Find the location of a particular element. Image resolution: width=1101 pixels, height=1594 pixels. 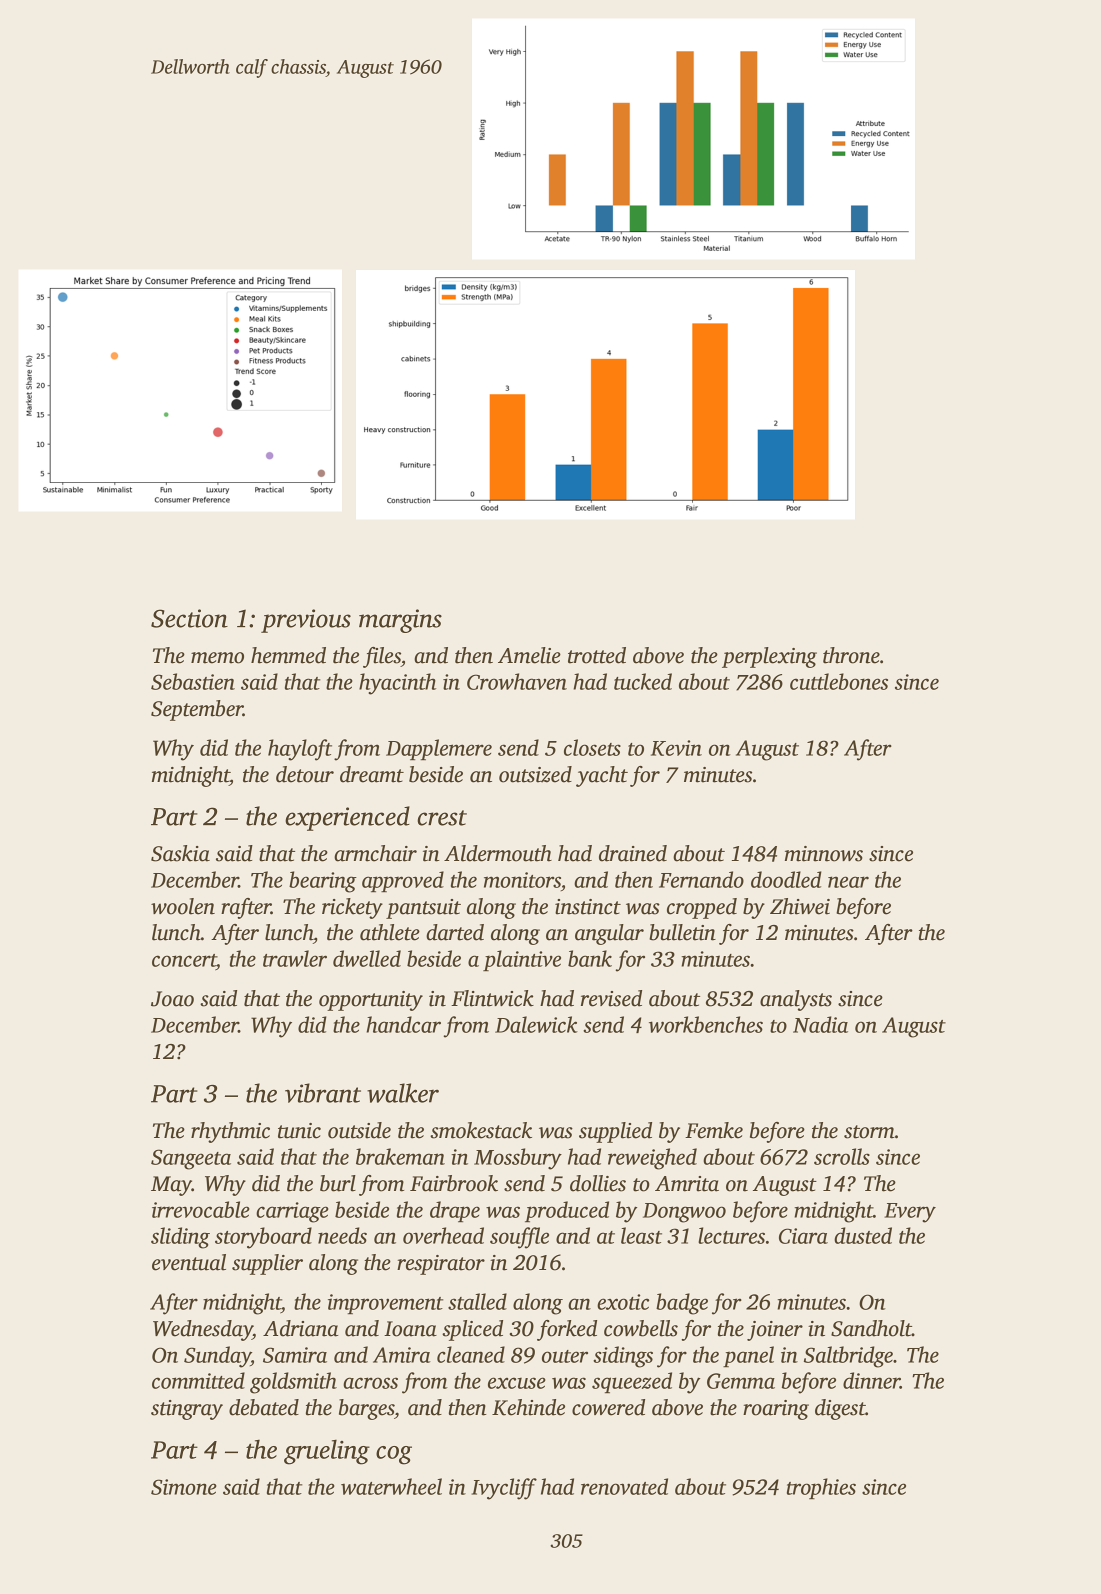

Section is located at coordinates (189, 618).
